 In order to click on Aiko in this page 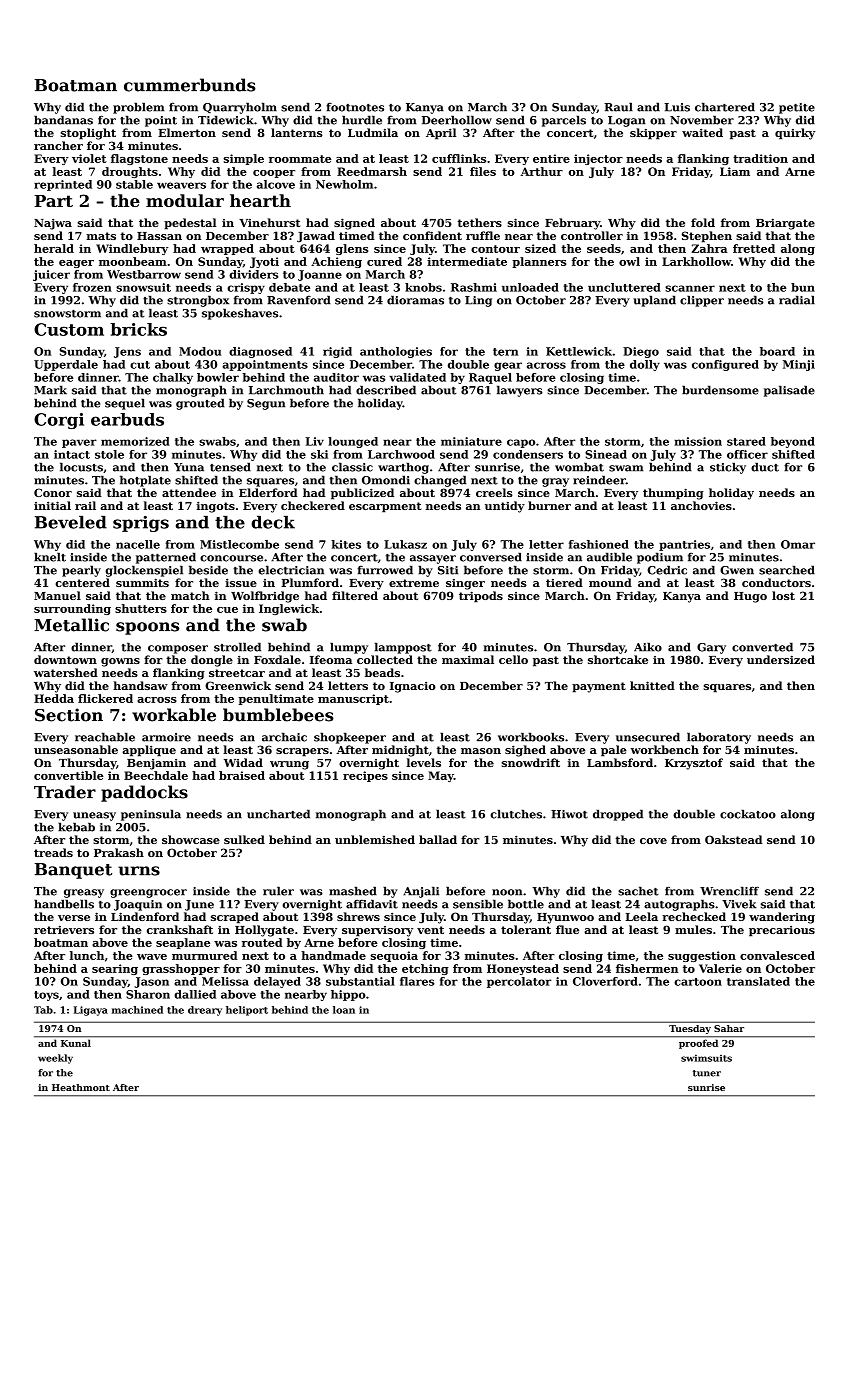, I will do `click(648, 647)`.
